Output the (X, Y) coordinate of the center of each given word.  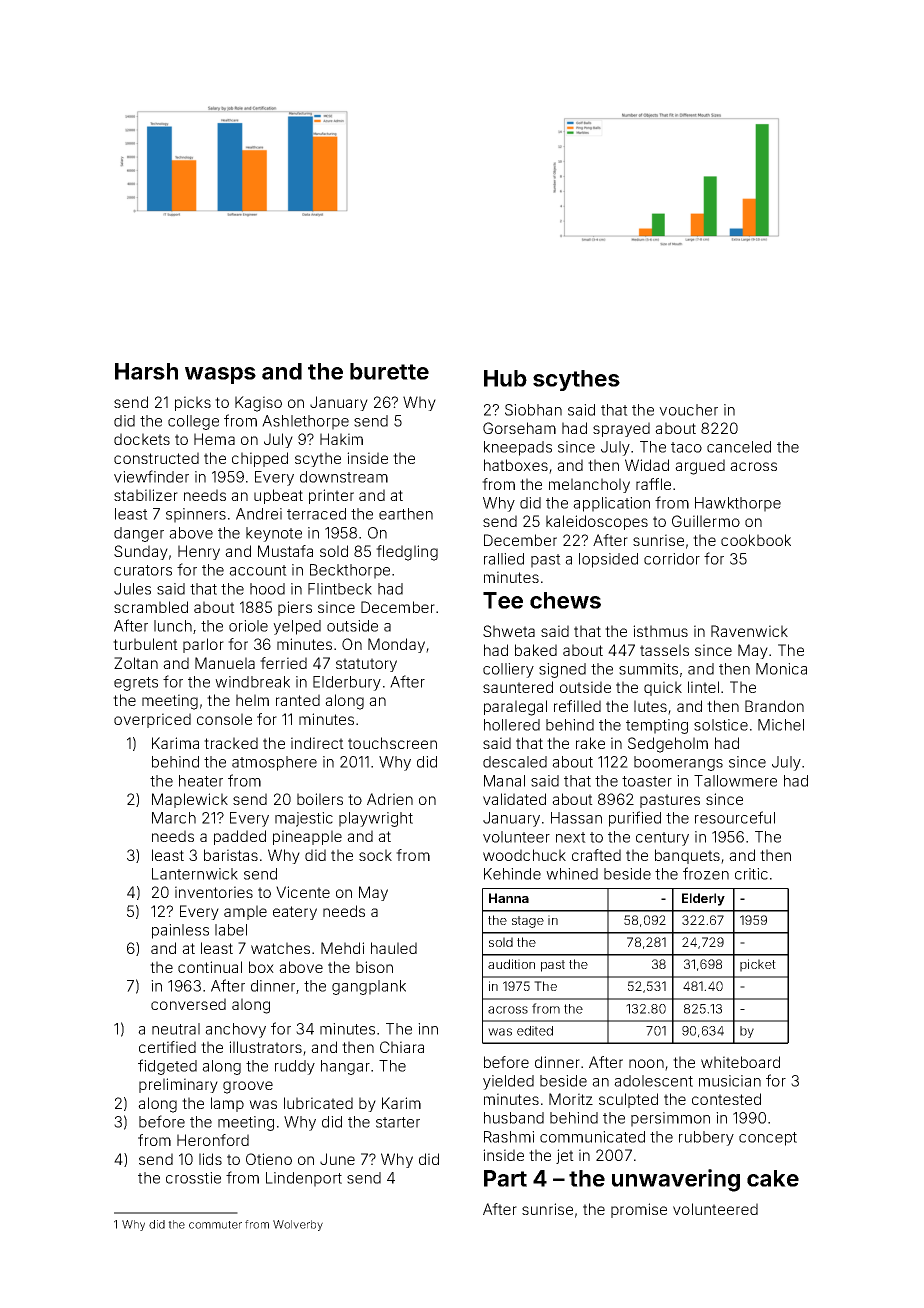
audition (511, 964)
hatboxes (516, 465)
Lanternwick (195, 874)
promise (639, 1210)
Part (505, 1178)
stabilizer (146, 495)
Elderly (703, 899)
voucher (688, 410)
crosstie (193, 1178)
